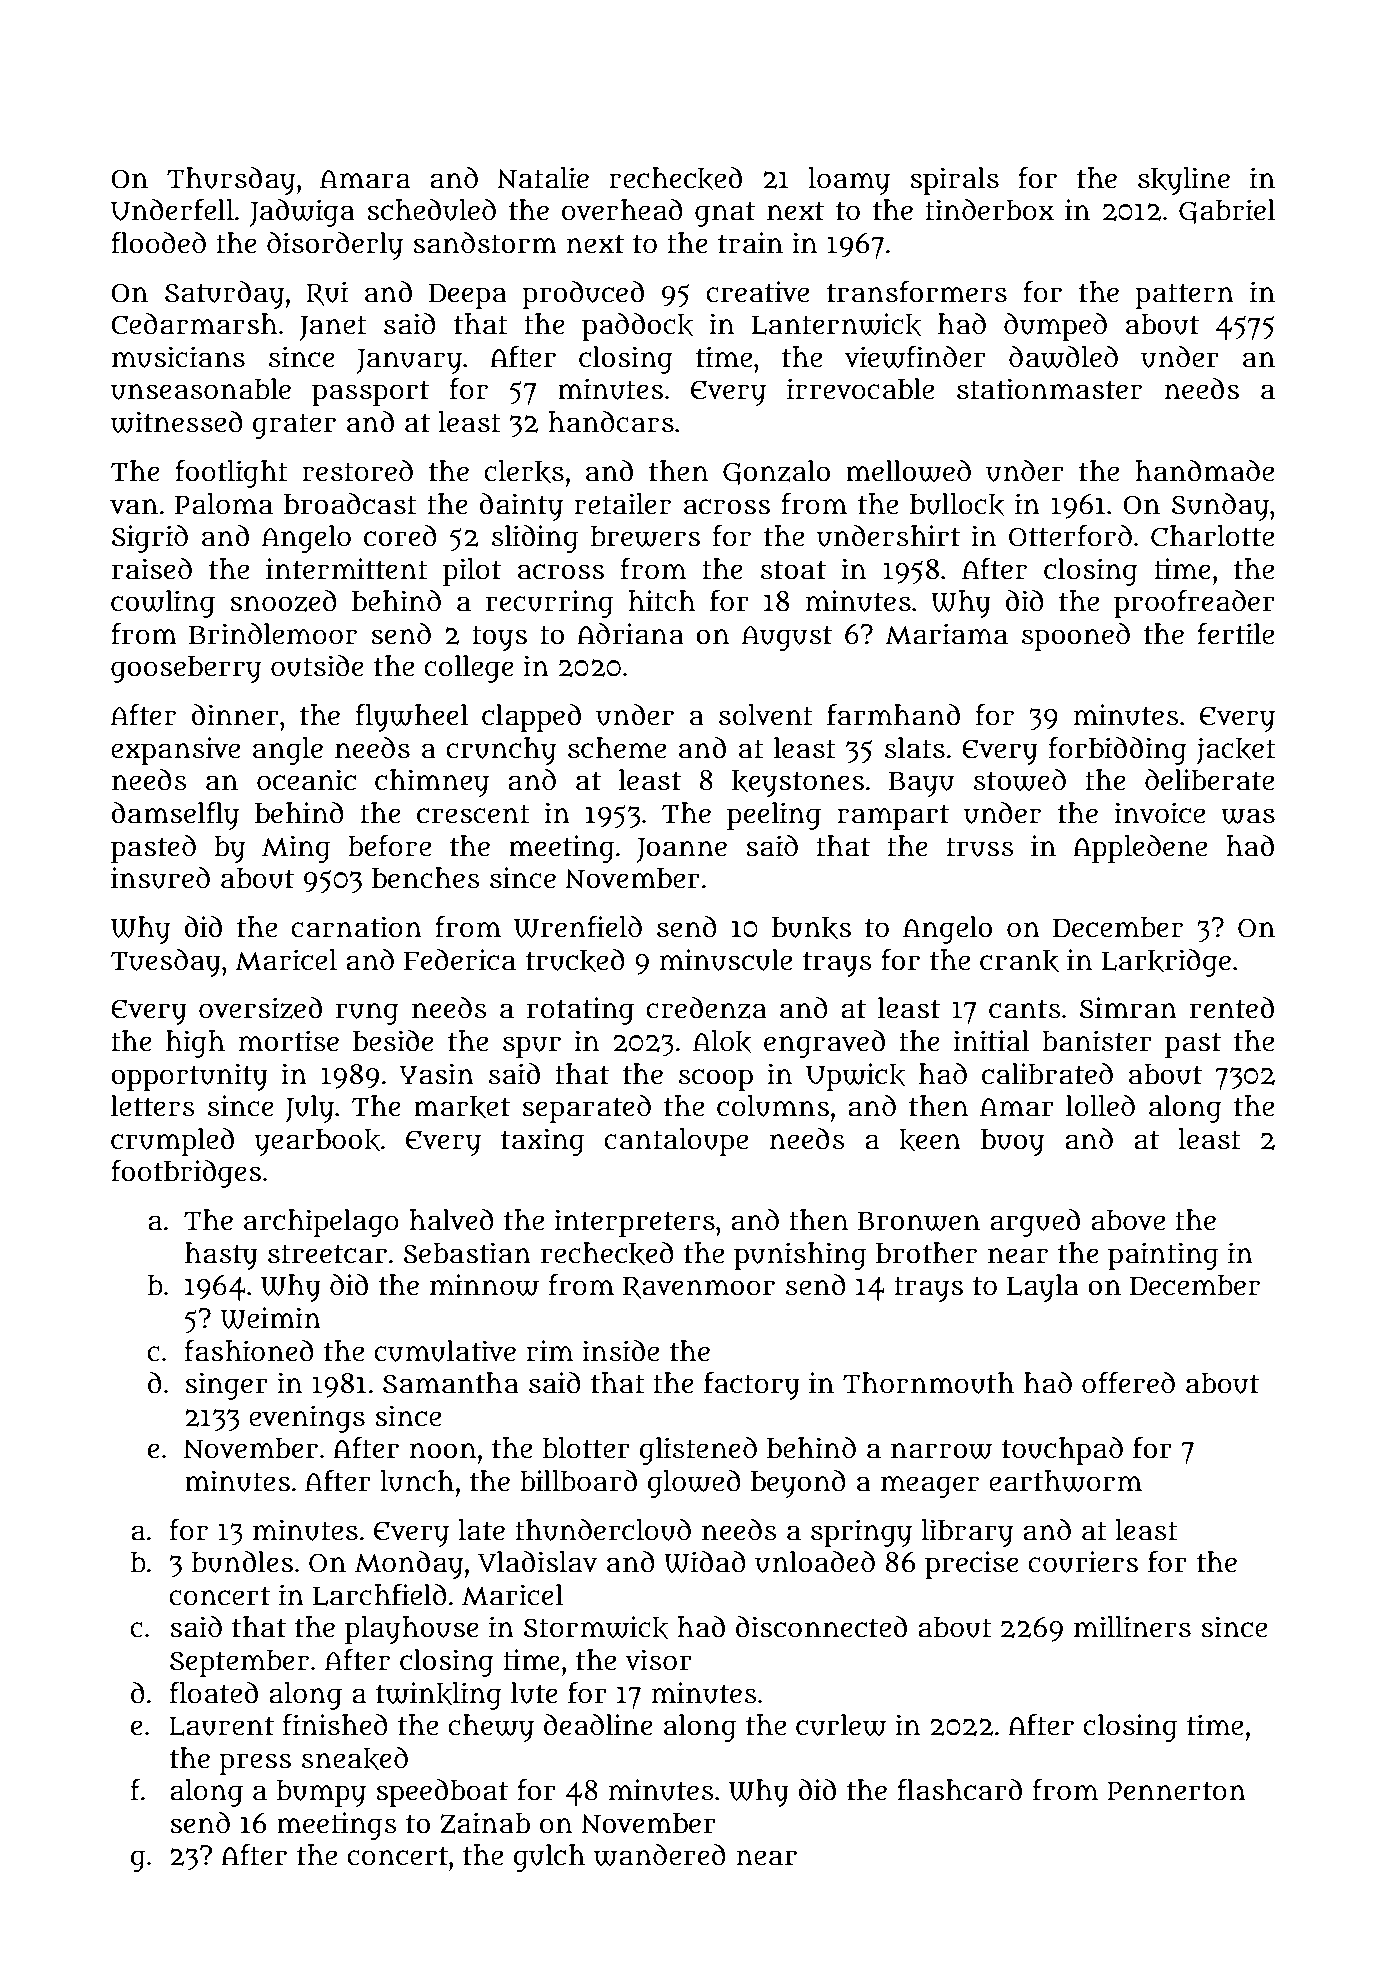 Image resolution: width=1386 pixels, height=1969 pixels. Describe the element at coordinates (467, 1253) in the document. I see `Sebastian` at that location.
